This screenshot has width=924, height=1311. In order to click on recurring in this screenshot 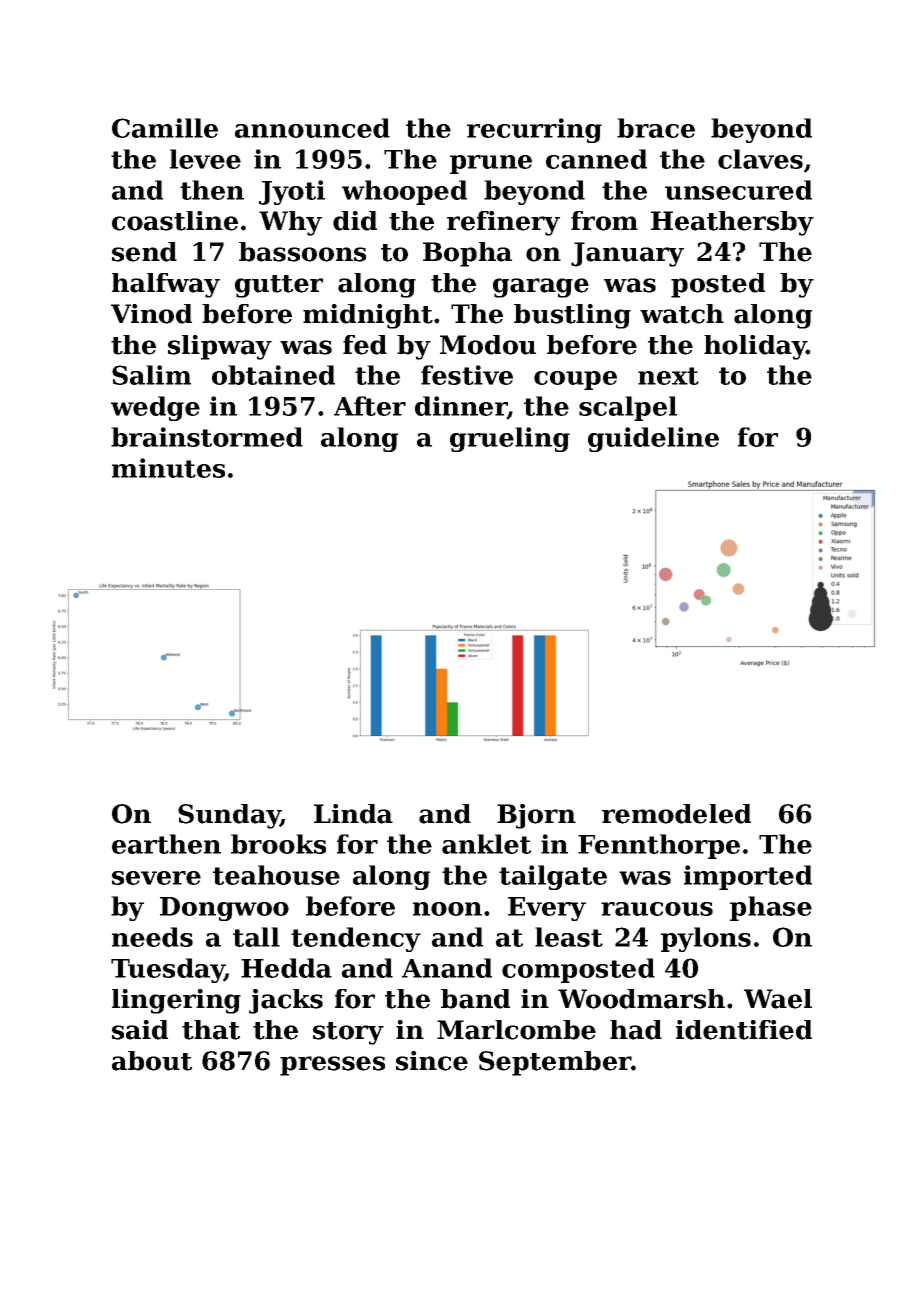, I will do `click(534, 130)`.
